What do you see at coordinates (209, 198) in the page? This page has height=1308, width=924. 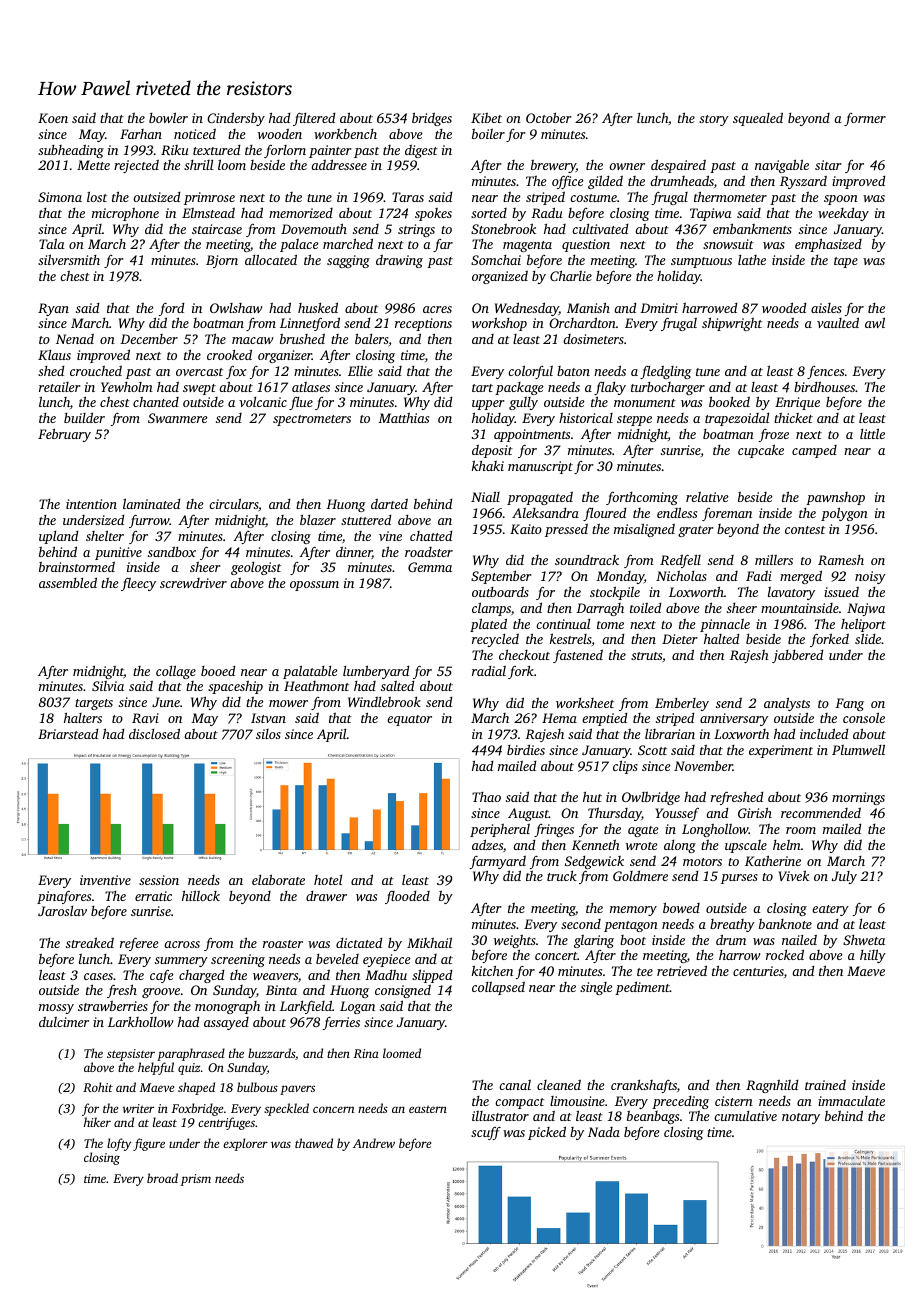 I see `primrose` at bounding box center [209, 198].
